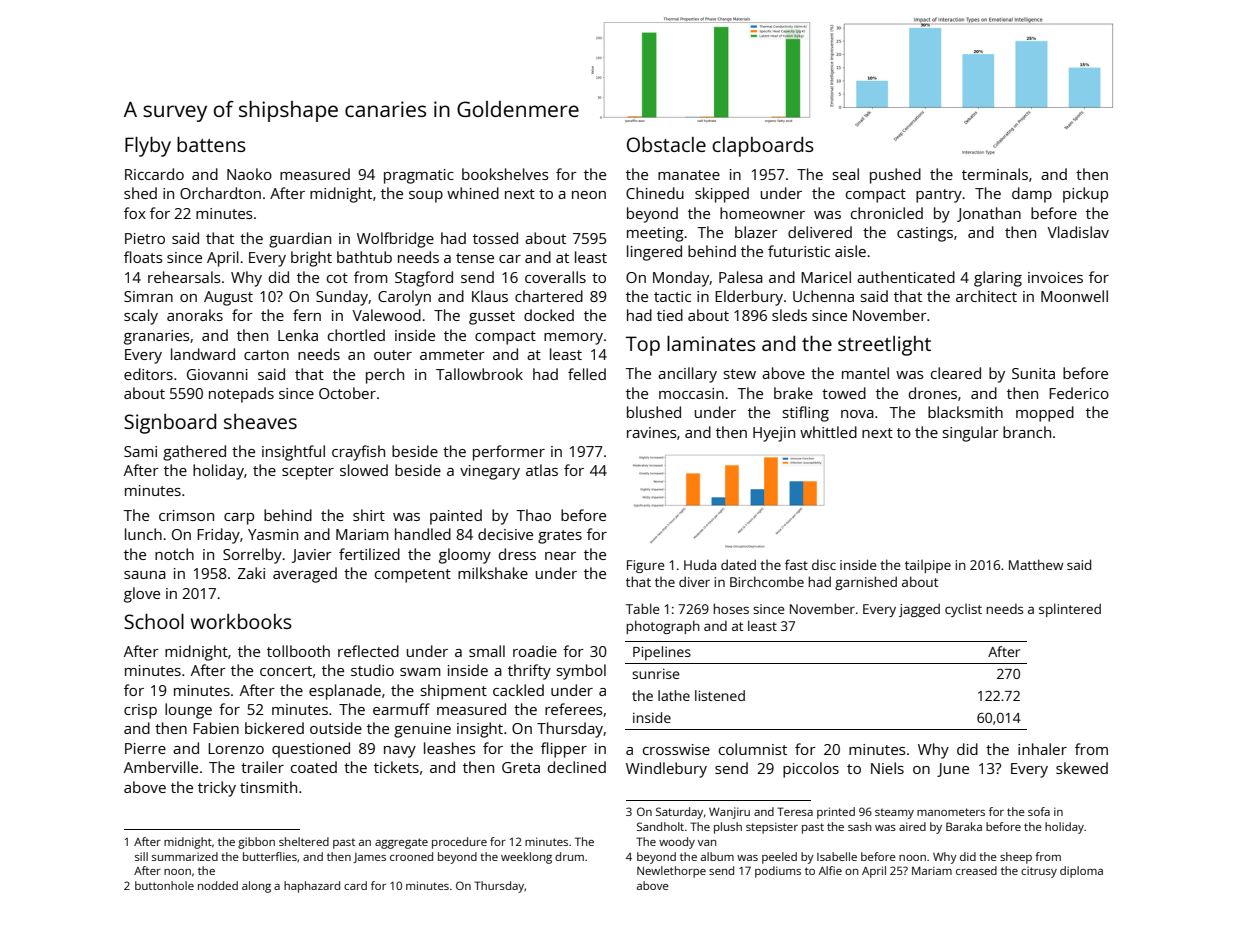 This screenshot has width=1233, height=952. What do you see at coordinates (995, 174) in the screenshot?
I see `terminals` at bounding box center [995, 174].
